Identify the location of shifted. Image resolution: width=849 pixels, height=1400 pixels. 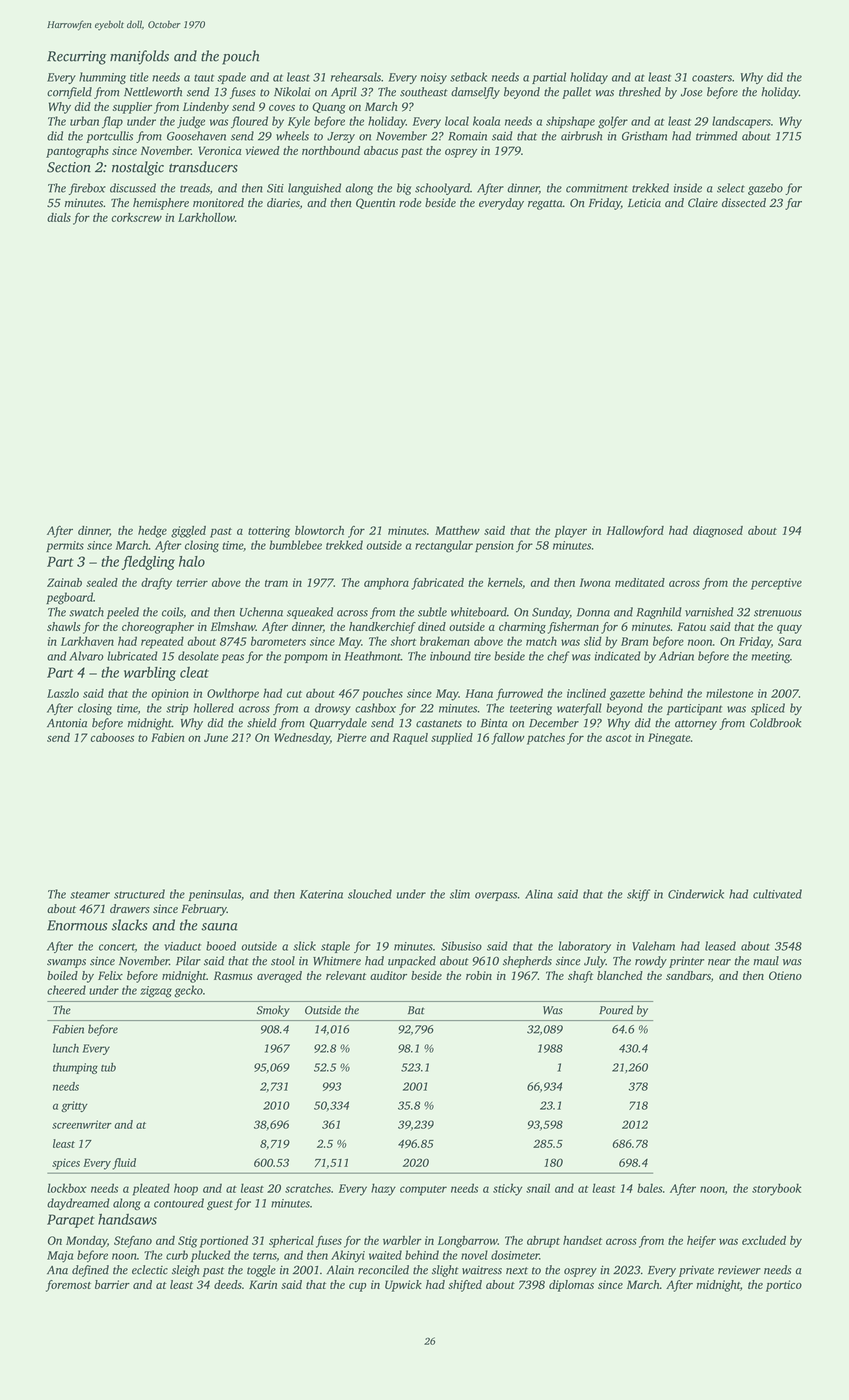
(465, 1286).
